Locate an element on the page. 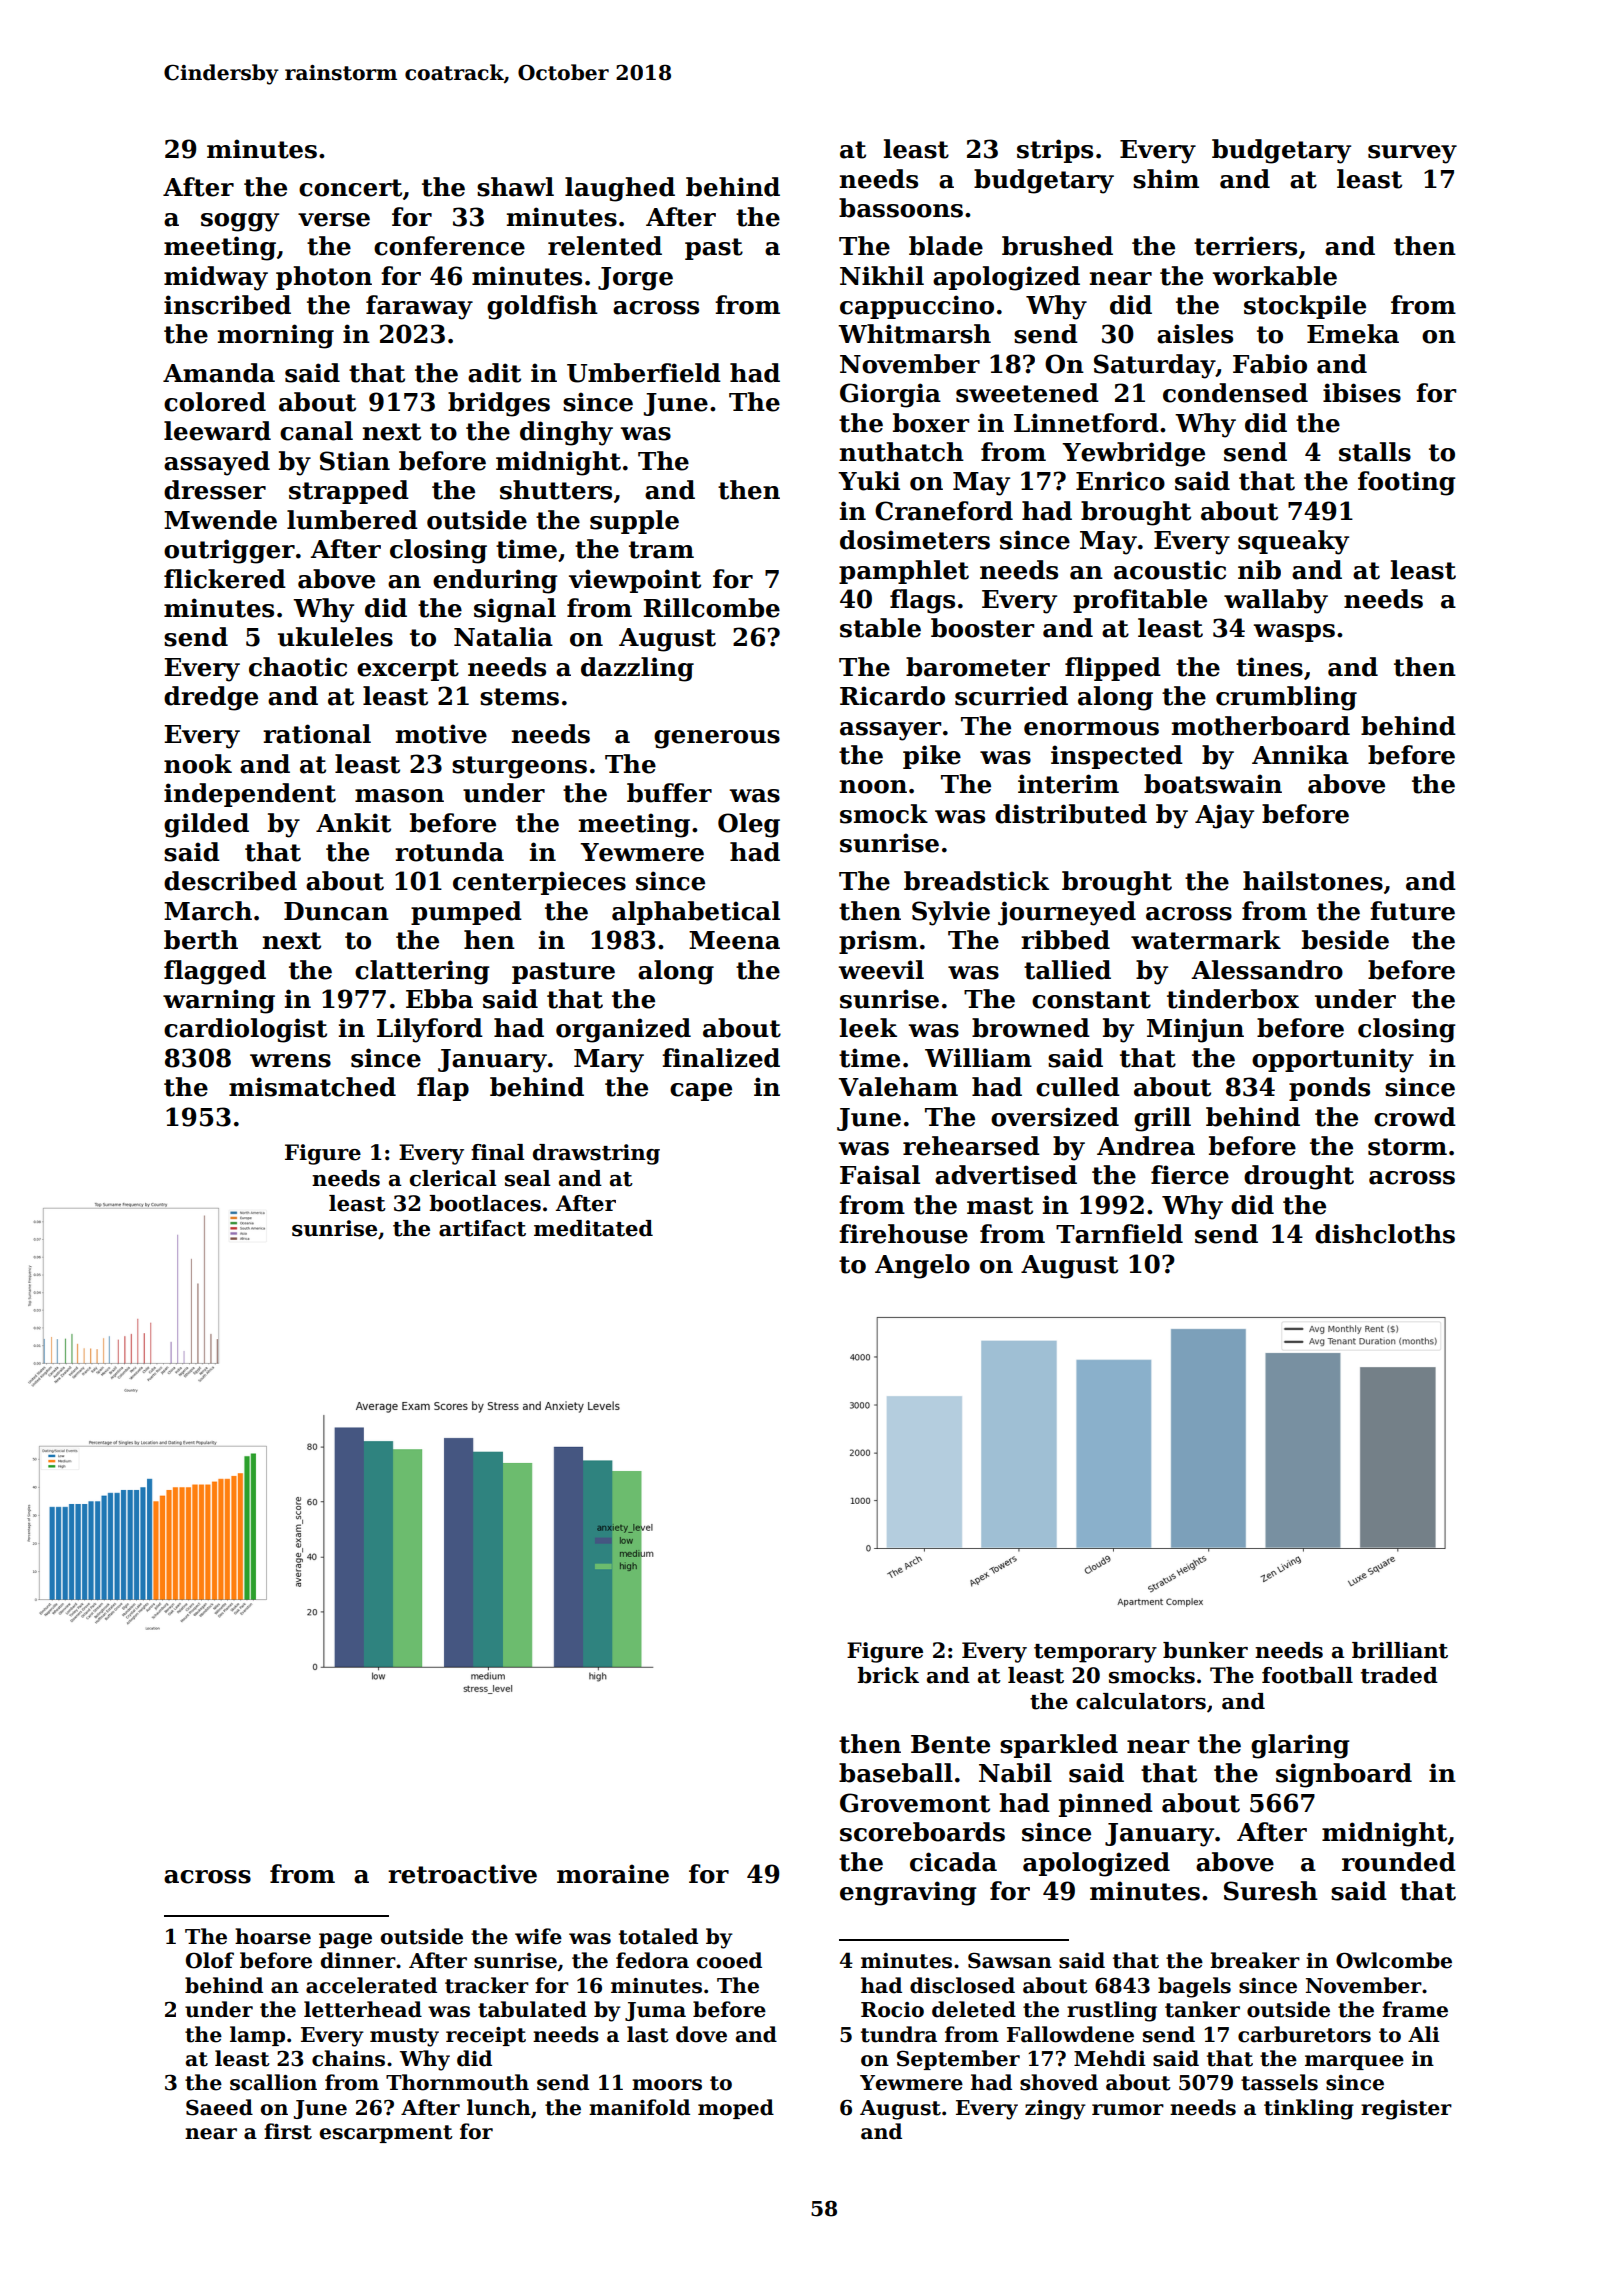  artifact is located at coordinates (482, 1228).
